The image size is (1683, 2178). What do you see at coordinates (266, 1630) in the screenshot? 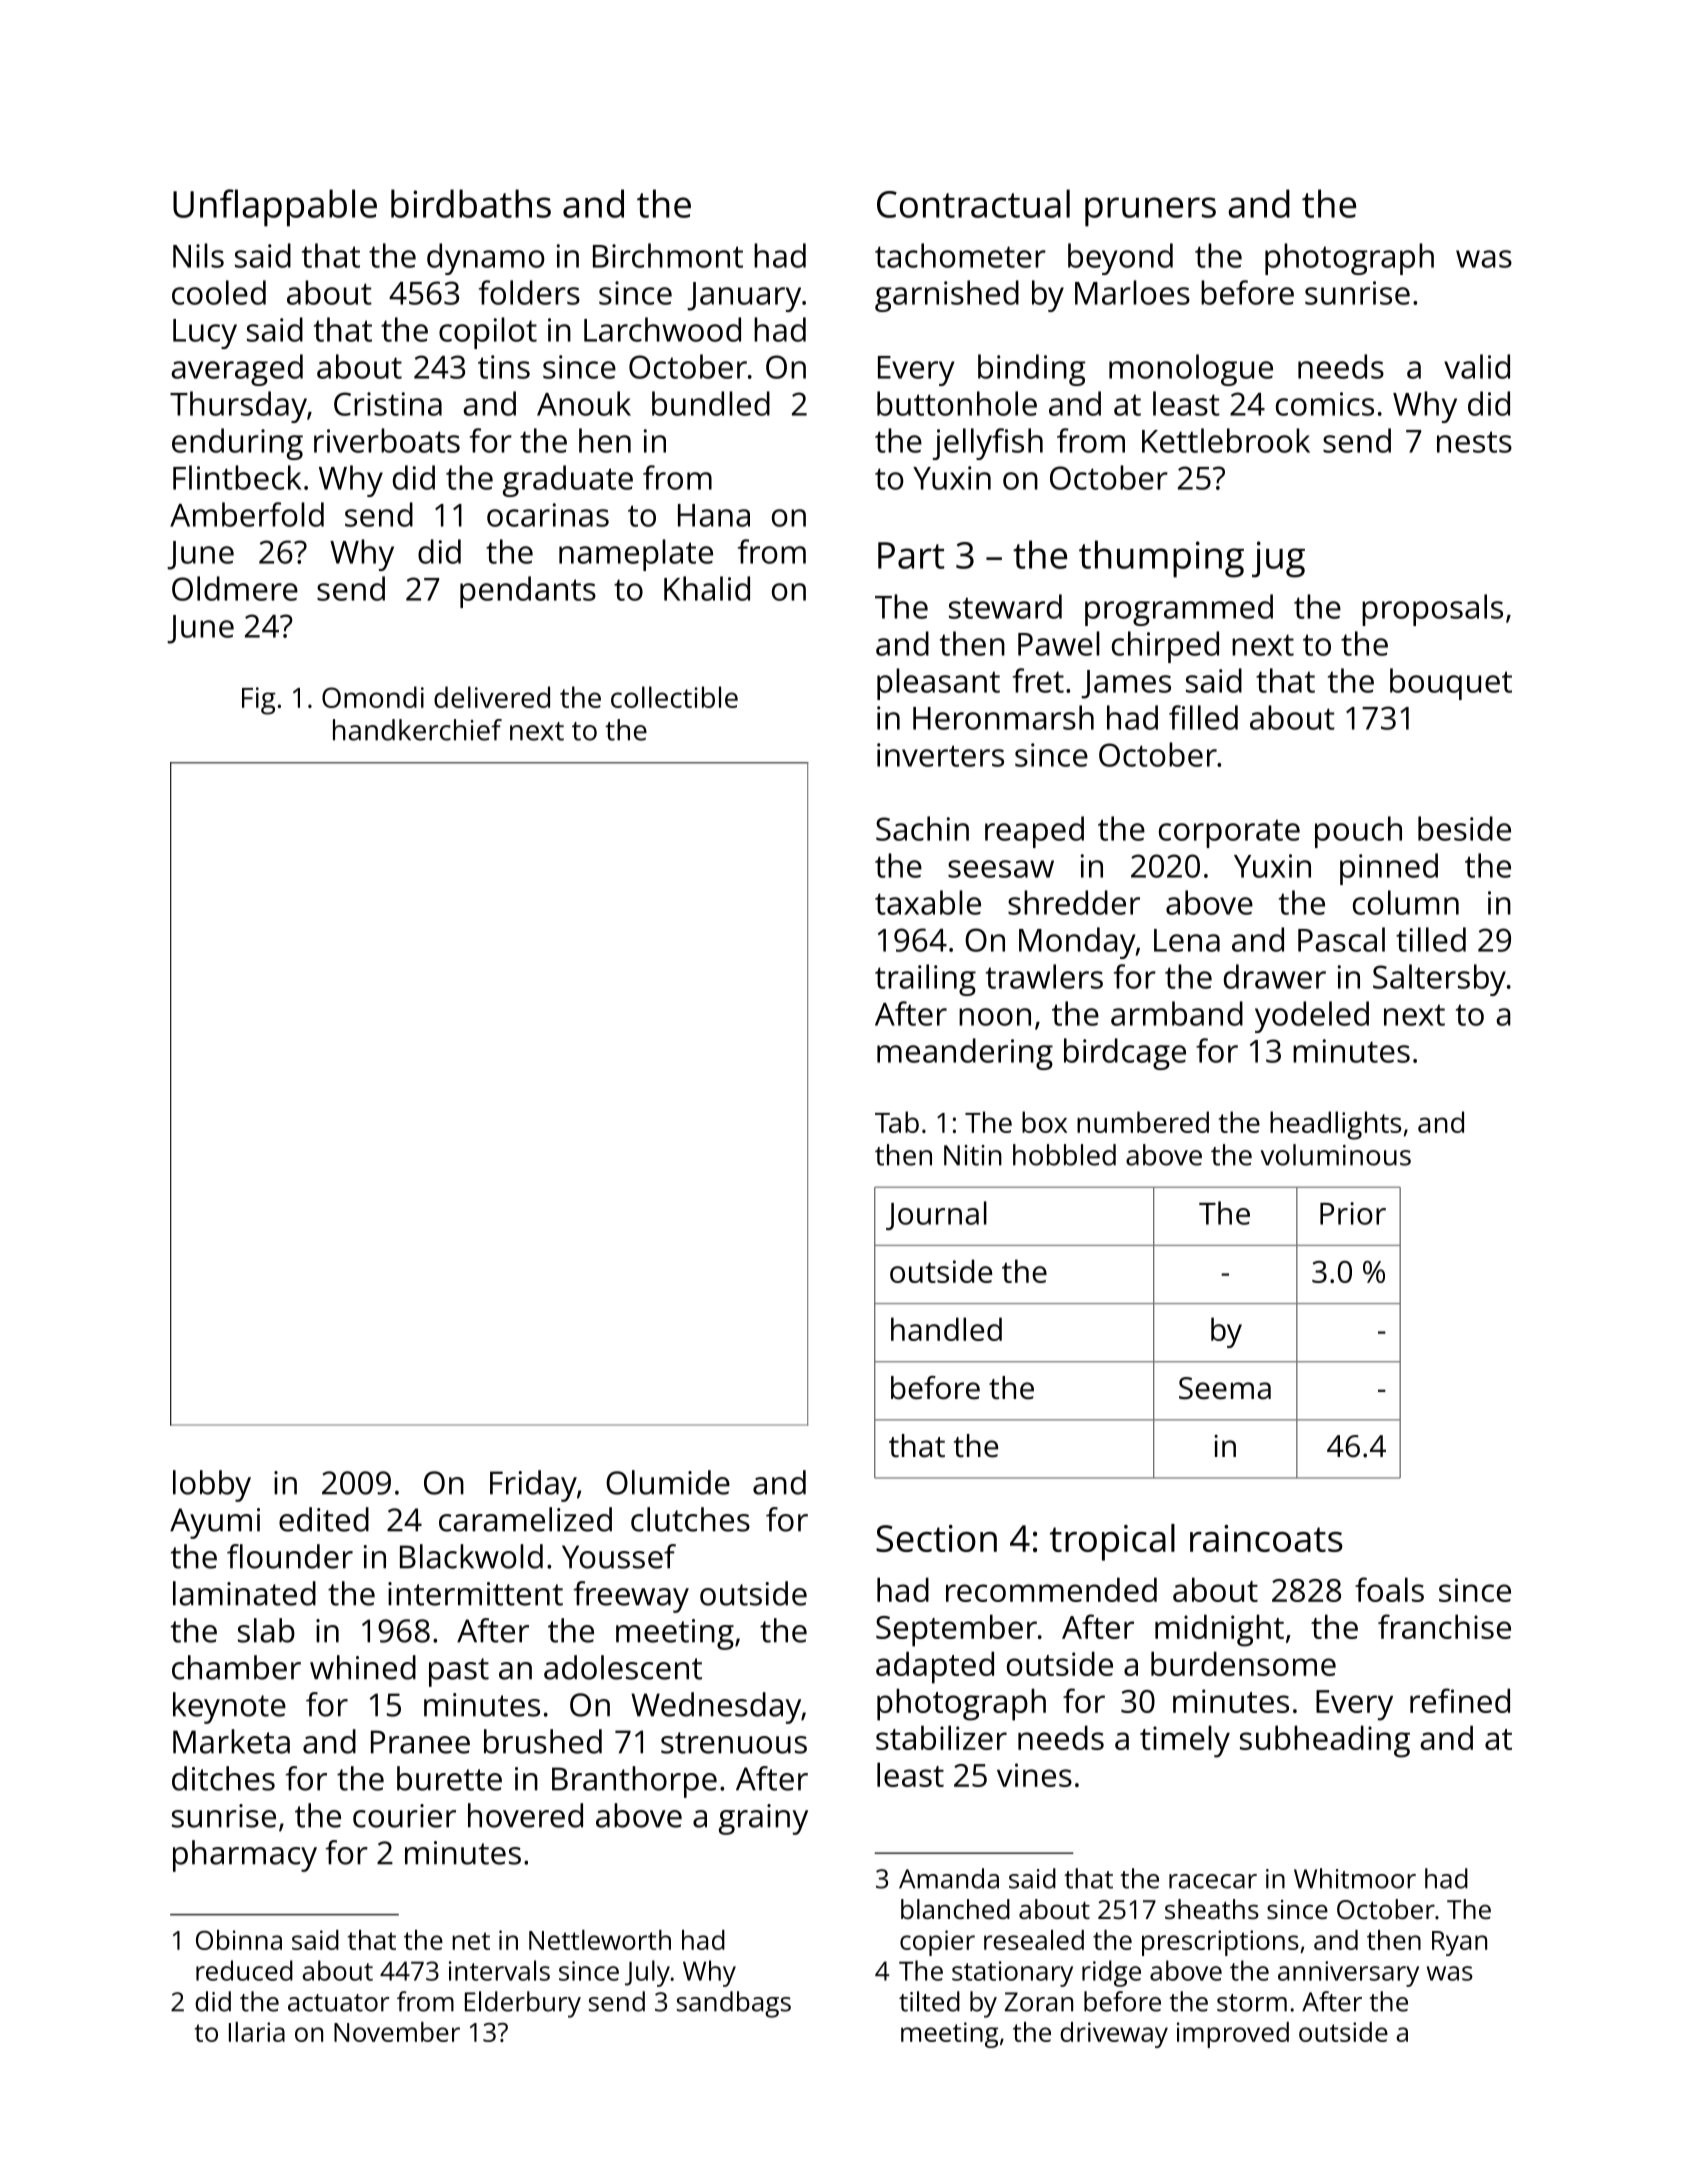
I see `slab` at bounding box center [266, 1630].
